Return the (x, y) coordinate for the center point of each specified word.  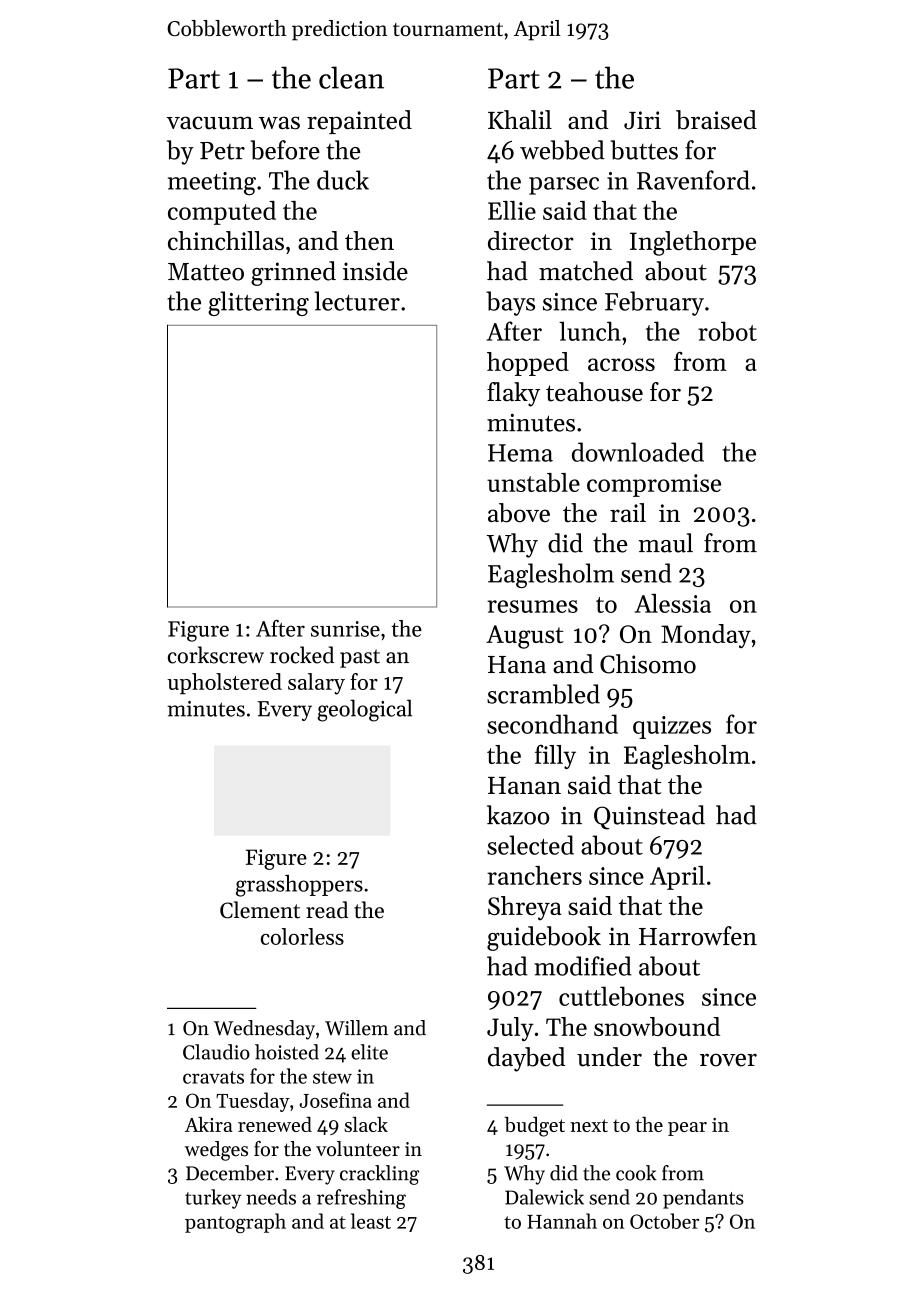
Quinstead (649, 817)
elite (369, 1052)
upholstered (224, 683)
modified (583, 966)
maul (665, 543)
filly (555, 756)
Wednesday (264, 1030)
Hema (520, 453)
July (510, 1029)
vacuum (209, 123)
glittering (258, 303)
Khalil (520, 119)
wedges (216, 1151)
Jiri (642, 120)
